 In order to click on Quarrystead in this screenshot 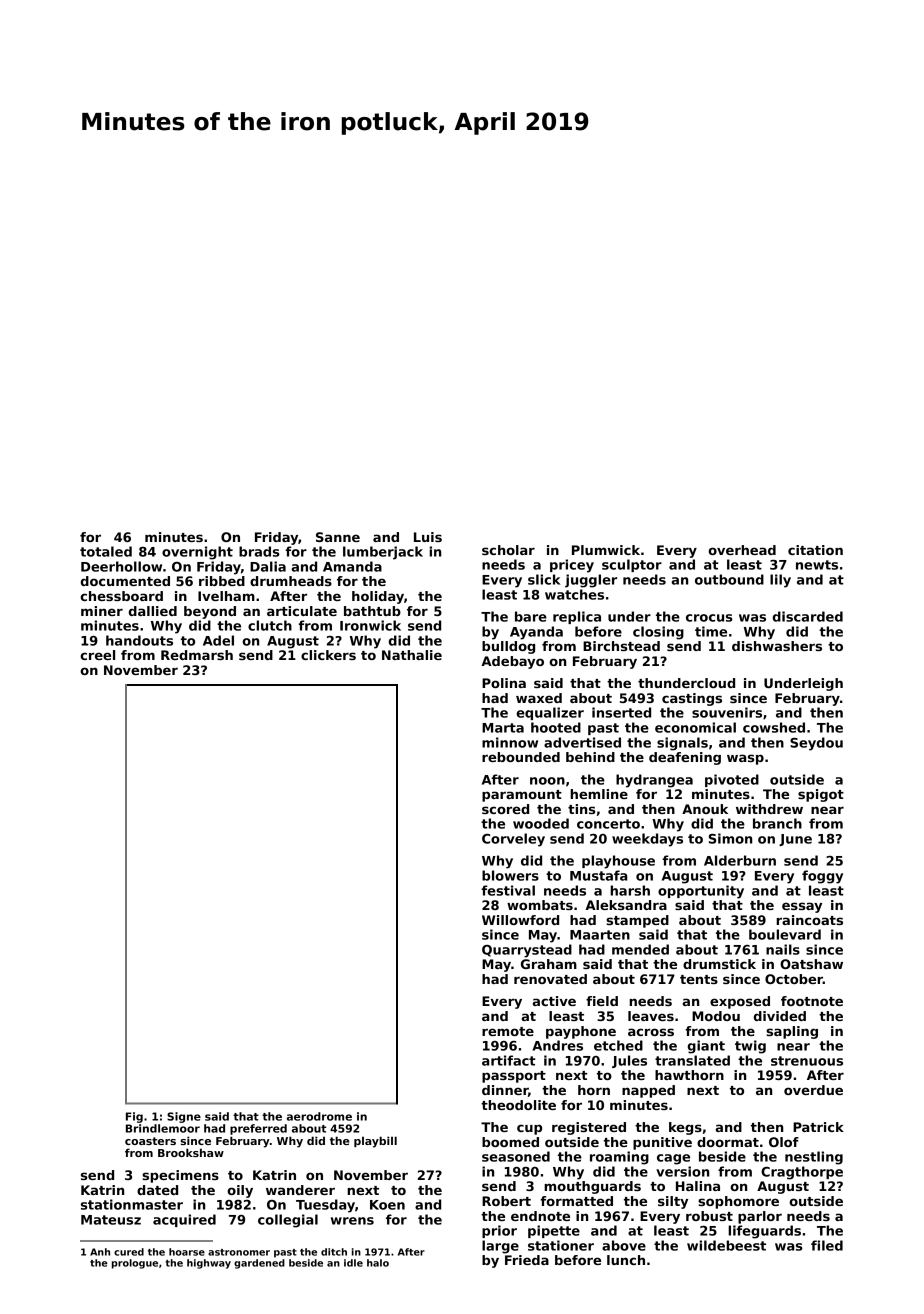, I will do `click(527, 951)`.
